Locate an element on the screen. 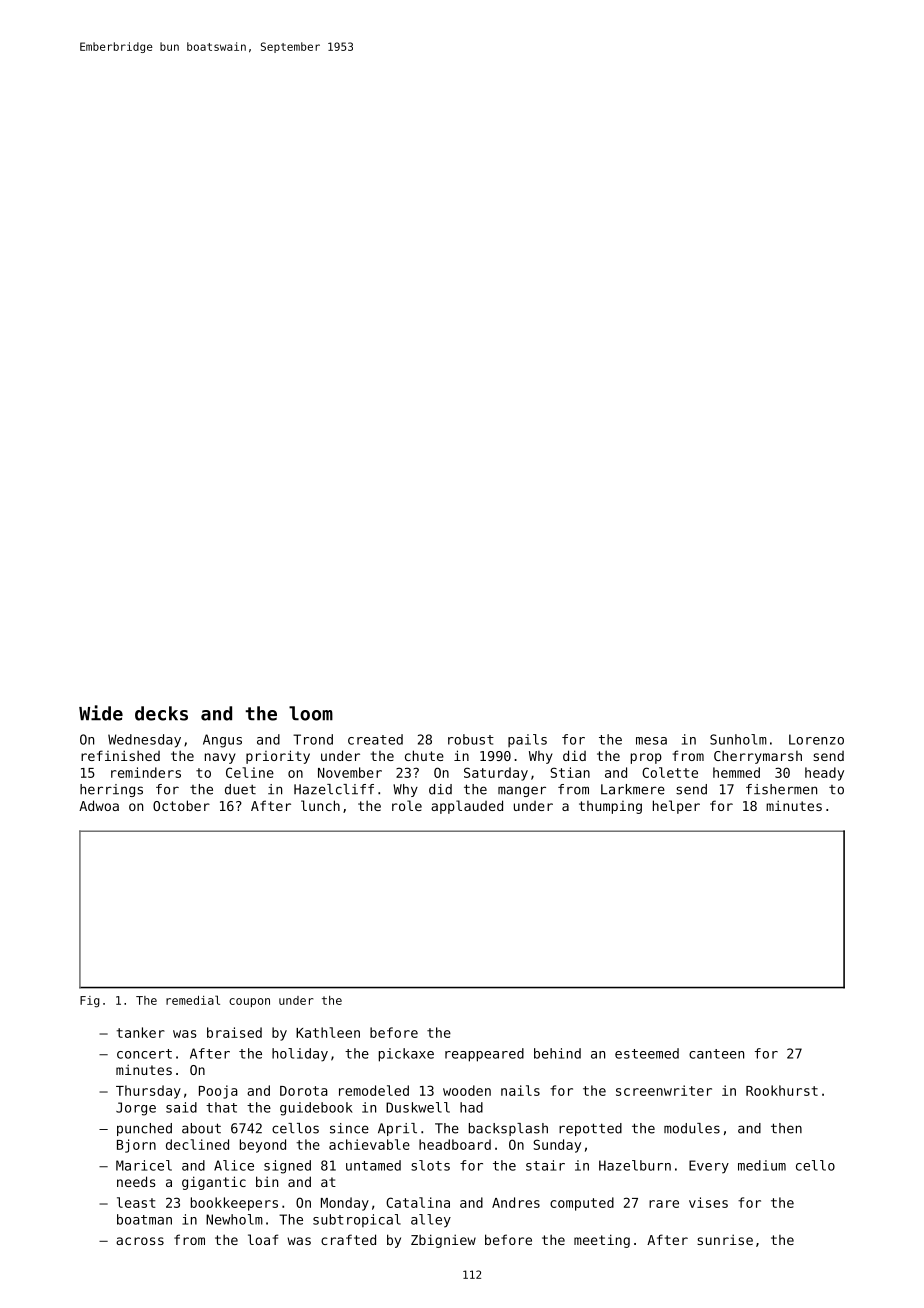  reappeared is located at coordinates (484, 1055).
